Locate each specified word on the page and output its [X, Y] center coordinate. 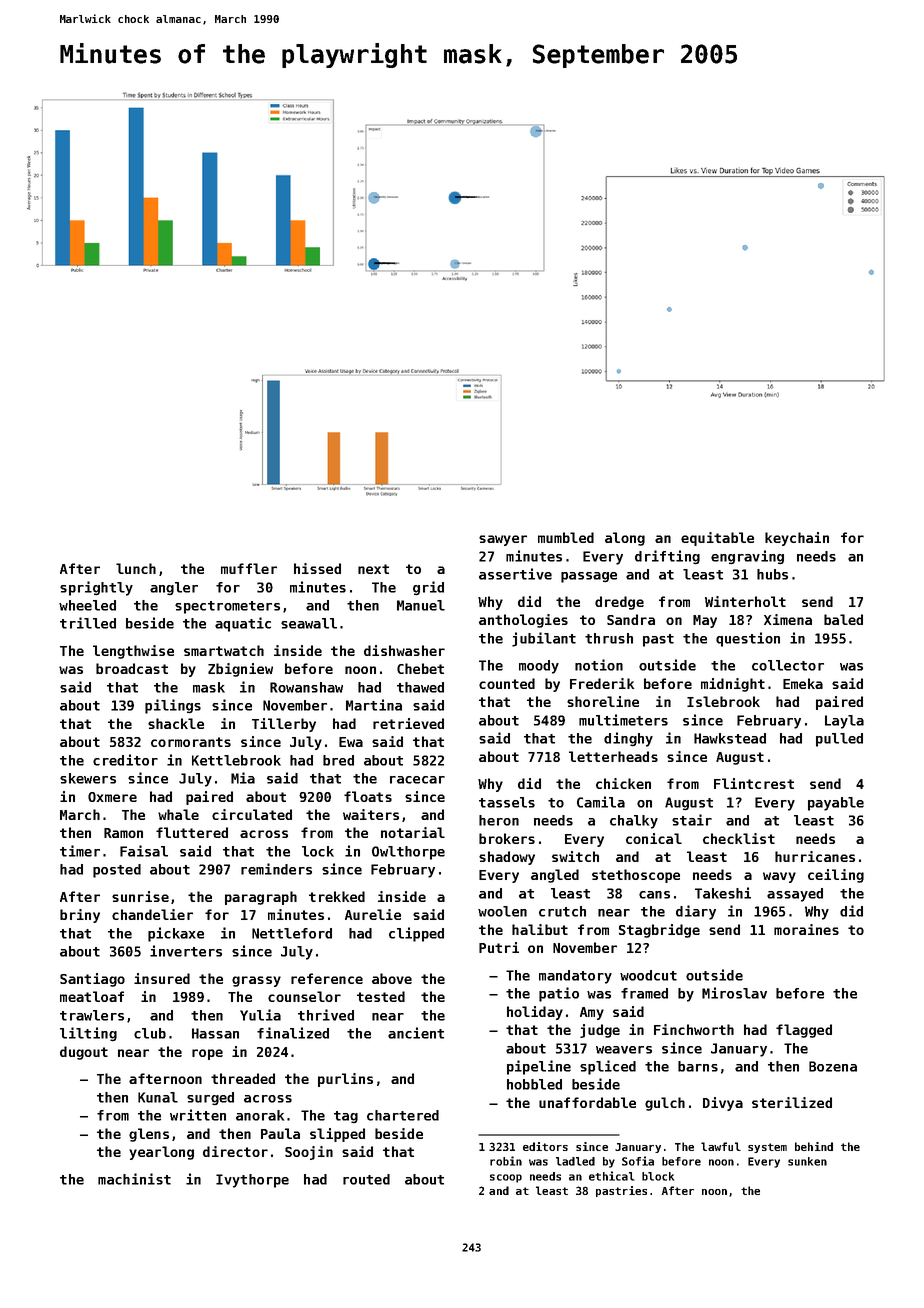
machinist [134, 1179]
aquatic [243, 624]
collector [788, 665]
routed [366, 1179]
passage [589, 577]
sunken [807, 1161]
